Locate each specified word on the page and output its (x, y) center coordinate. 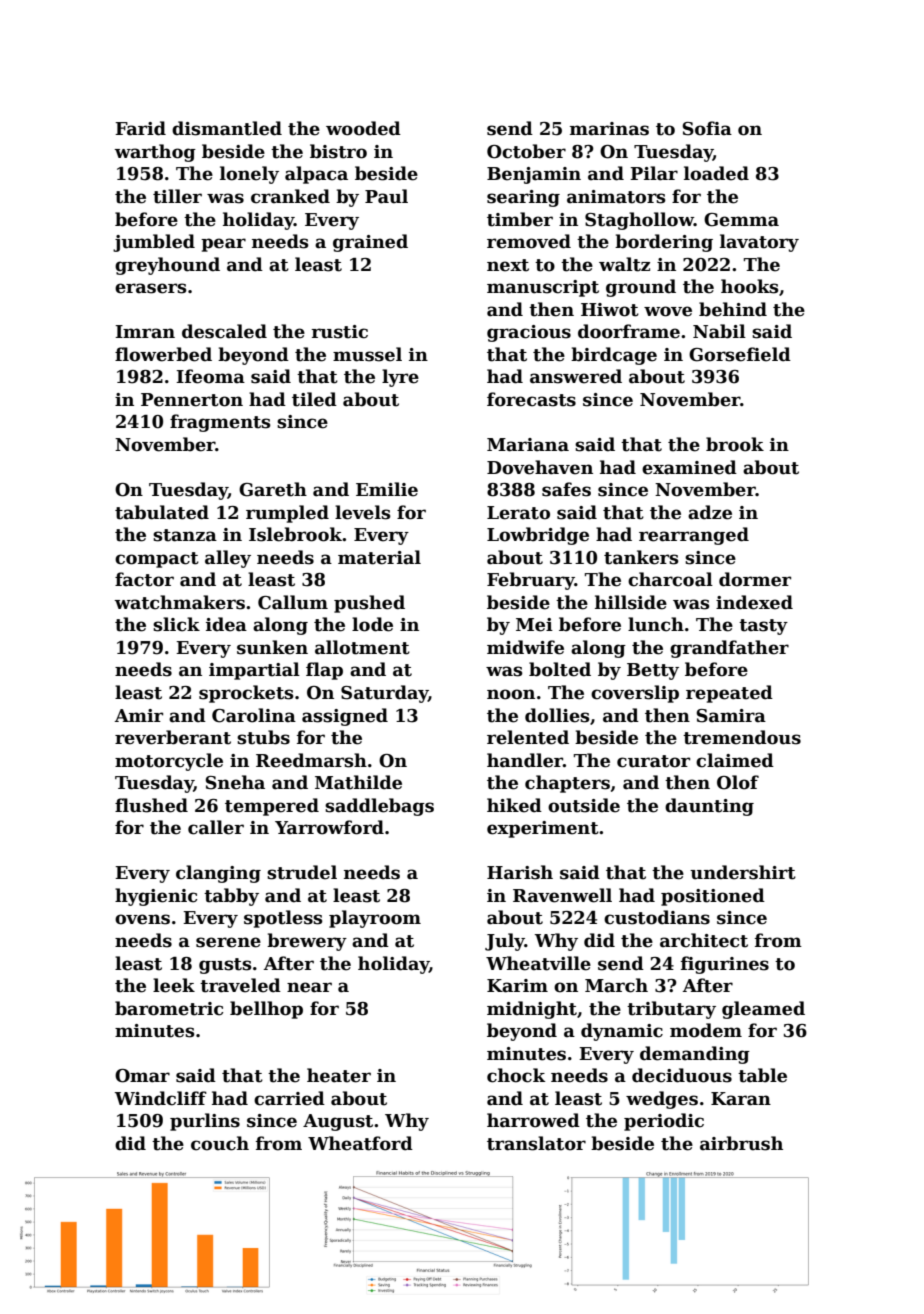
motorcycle (169, 762)
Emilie (387, 489)
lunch (656, 624)
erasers (151, 288)
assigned (345, 717)
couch (220, 1143)
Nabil (719, 331)
